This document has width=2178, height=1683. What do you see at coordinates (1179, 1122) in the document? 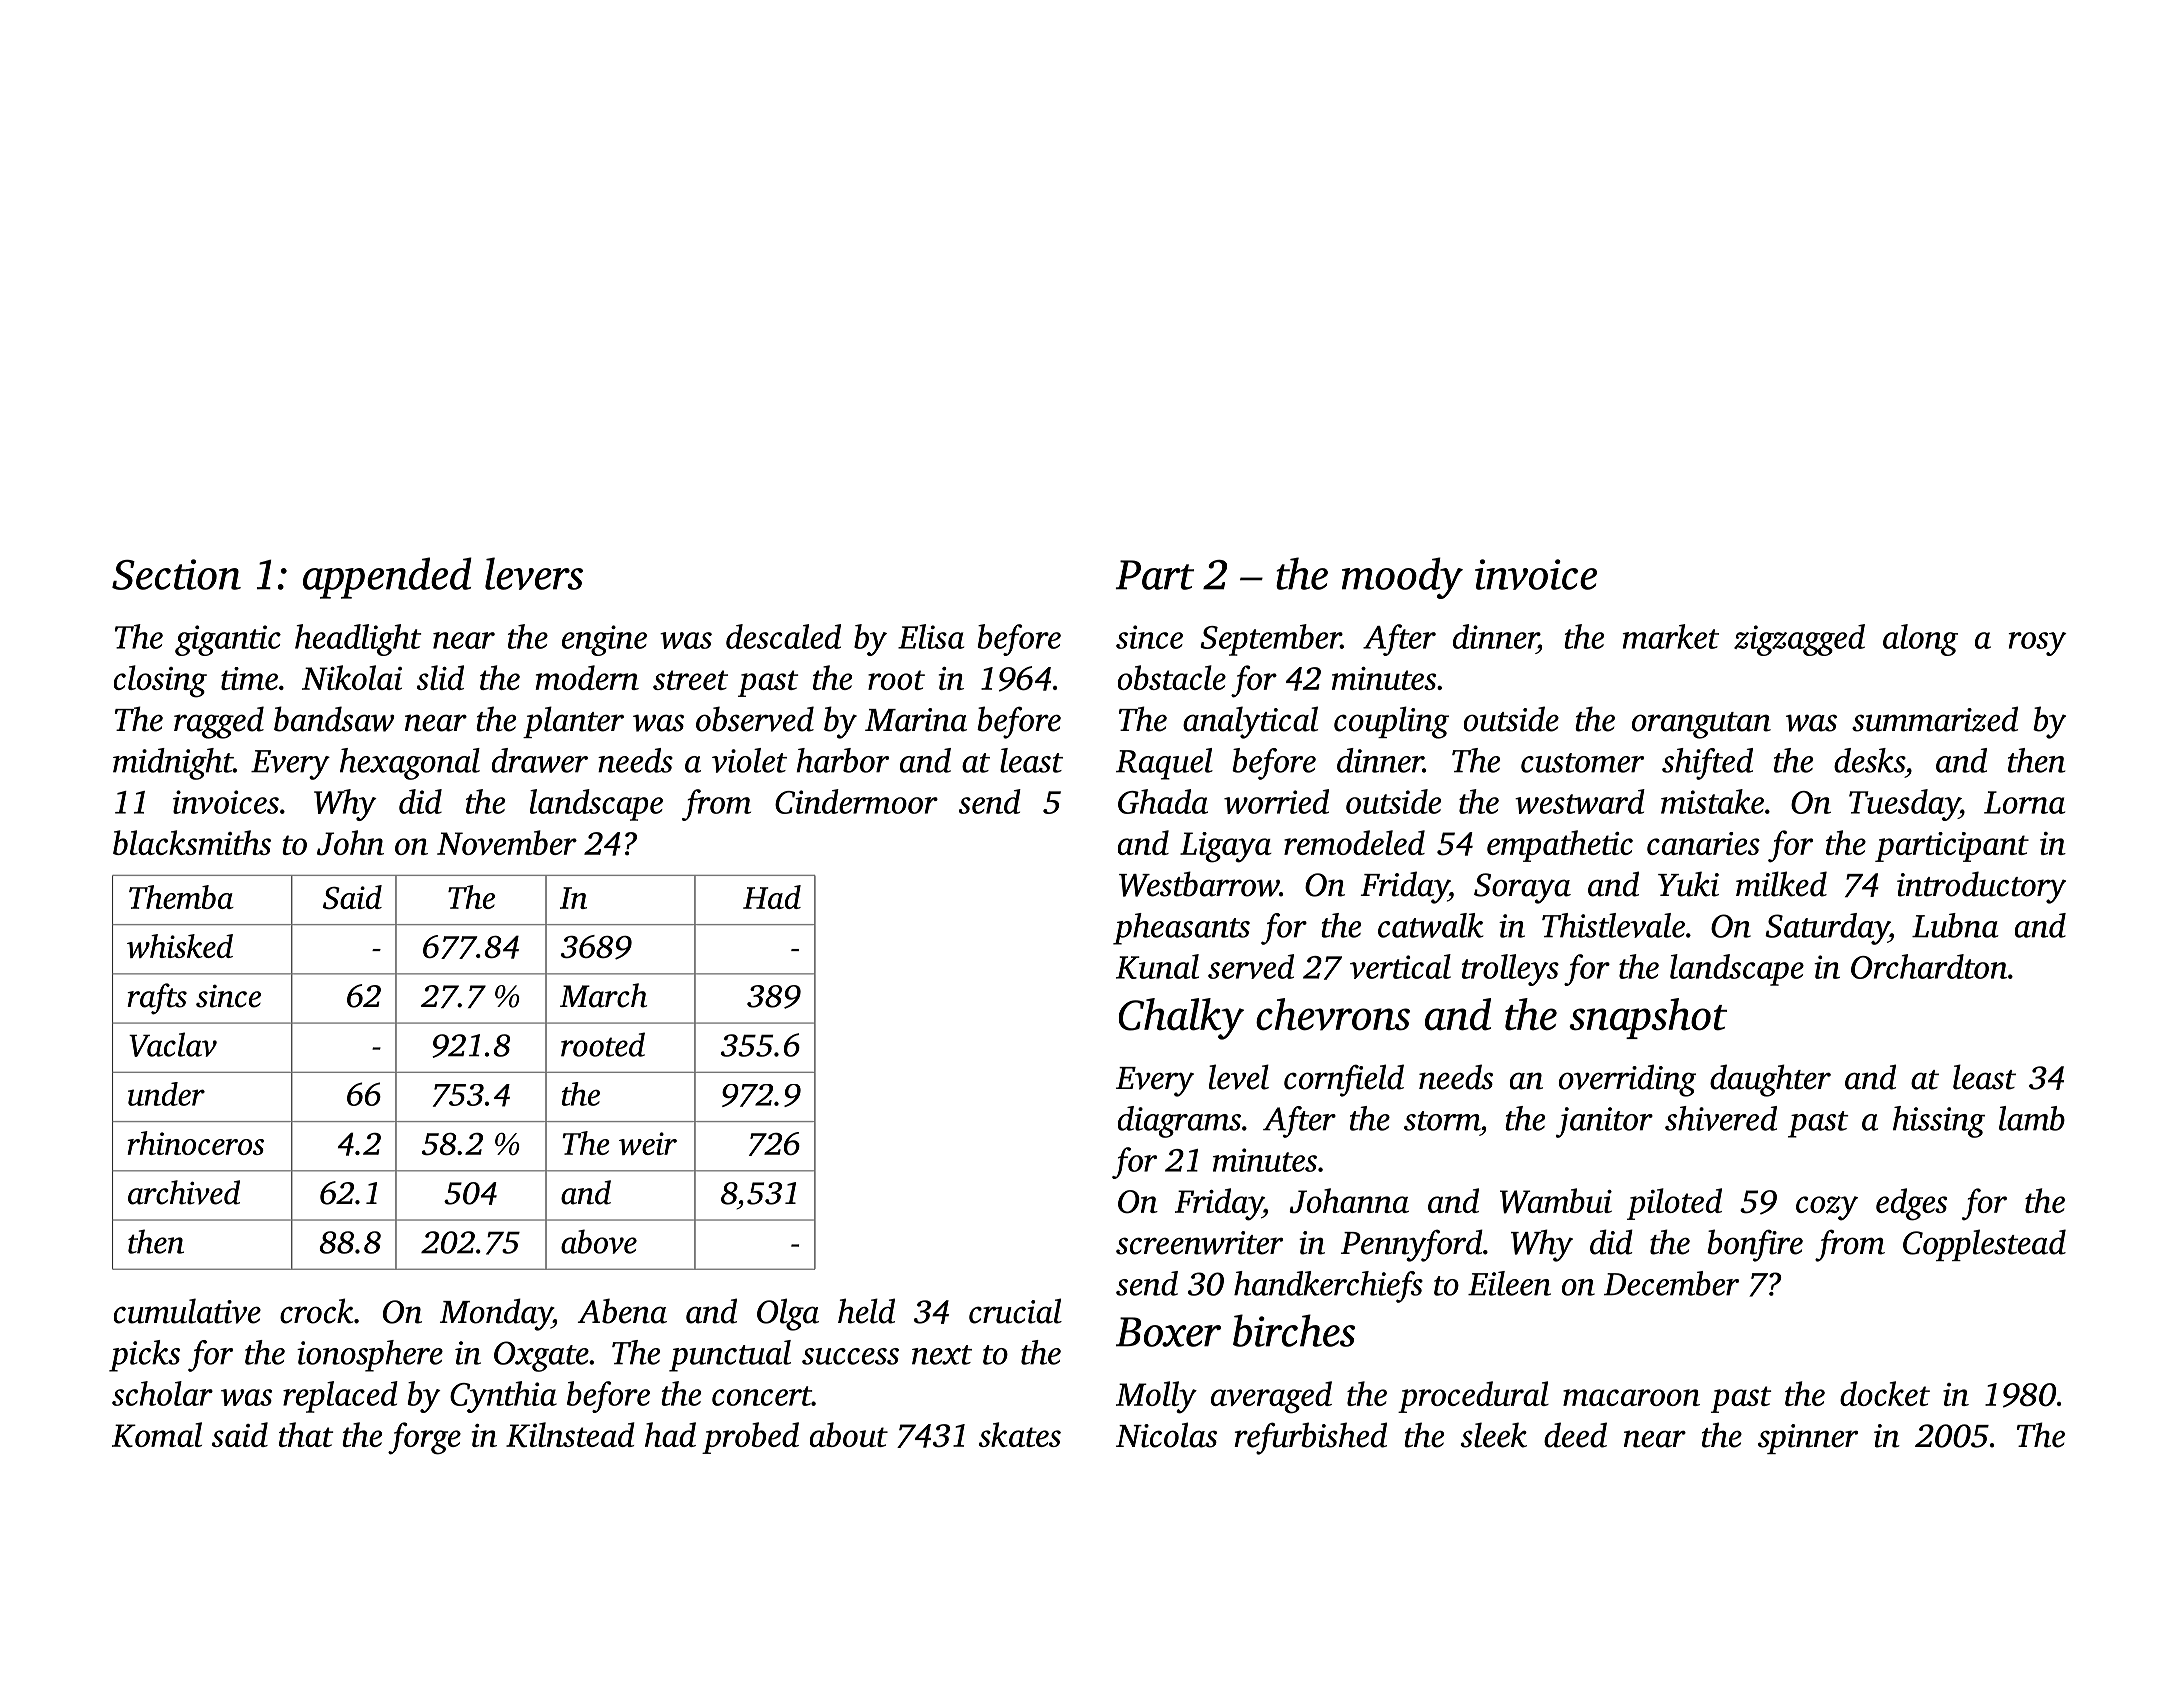
I see `diagrams` at bounding box center [1179, 1122].
